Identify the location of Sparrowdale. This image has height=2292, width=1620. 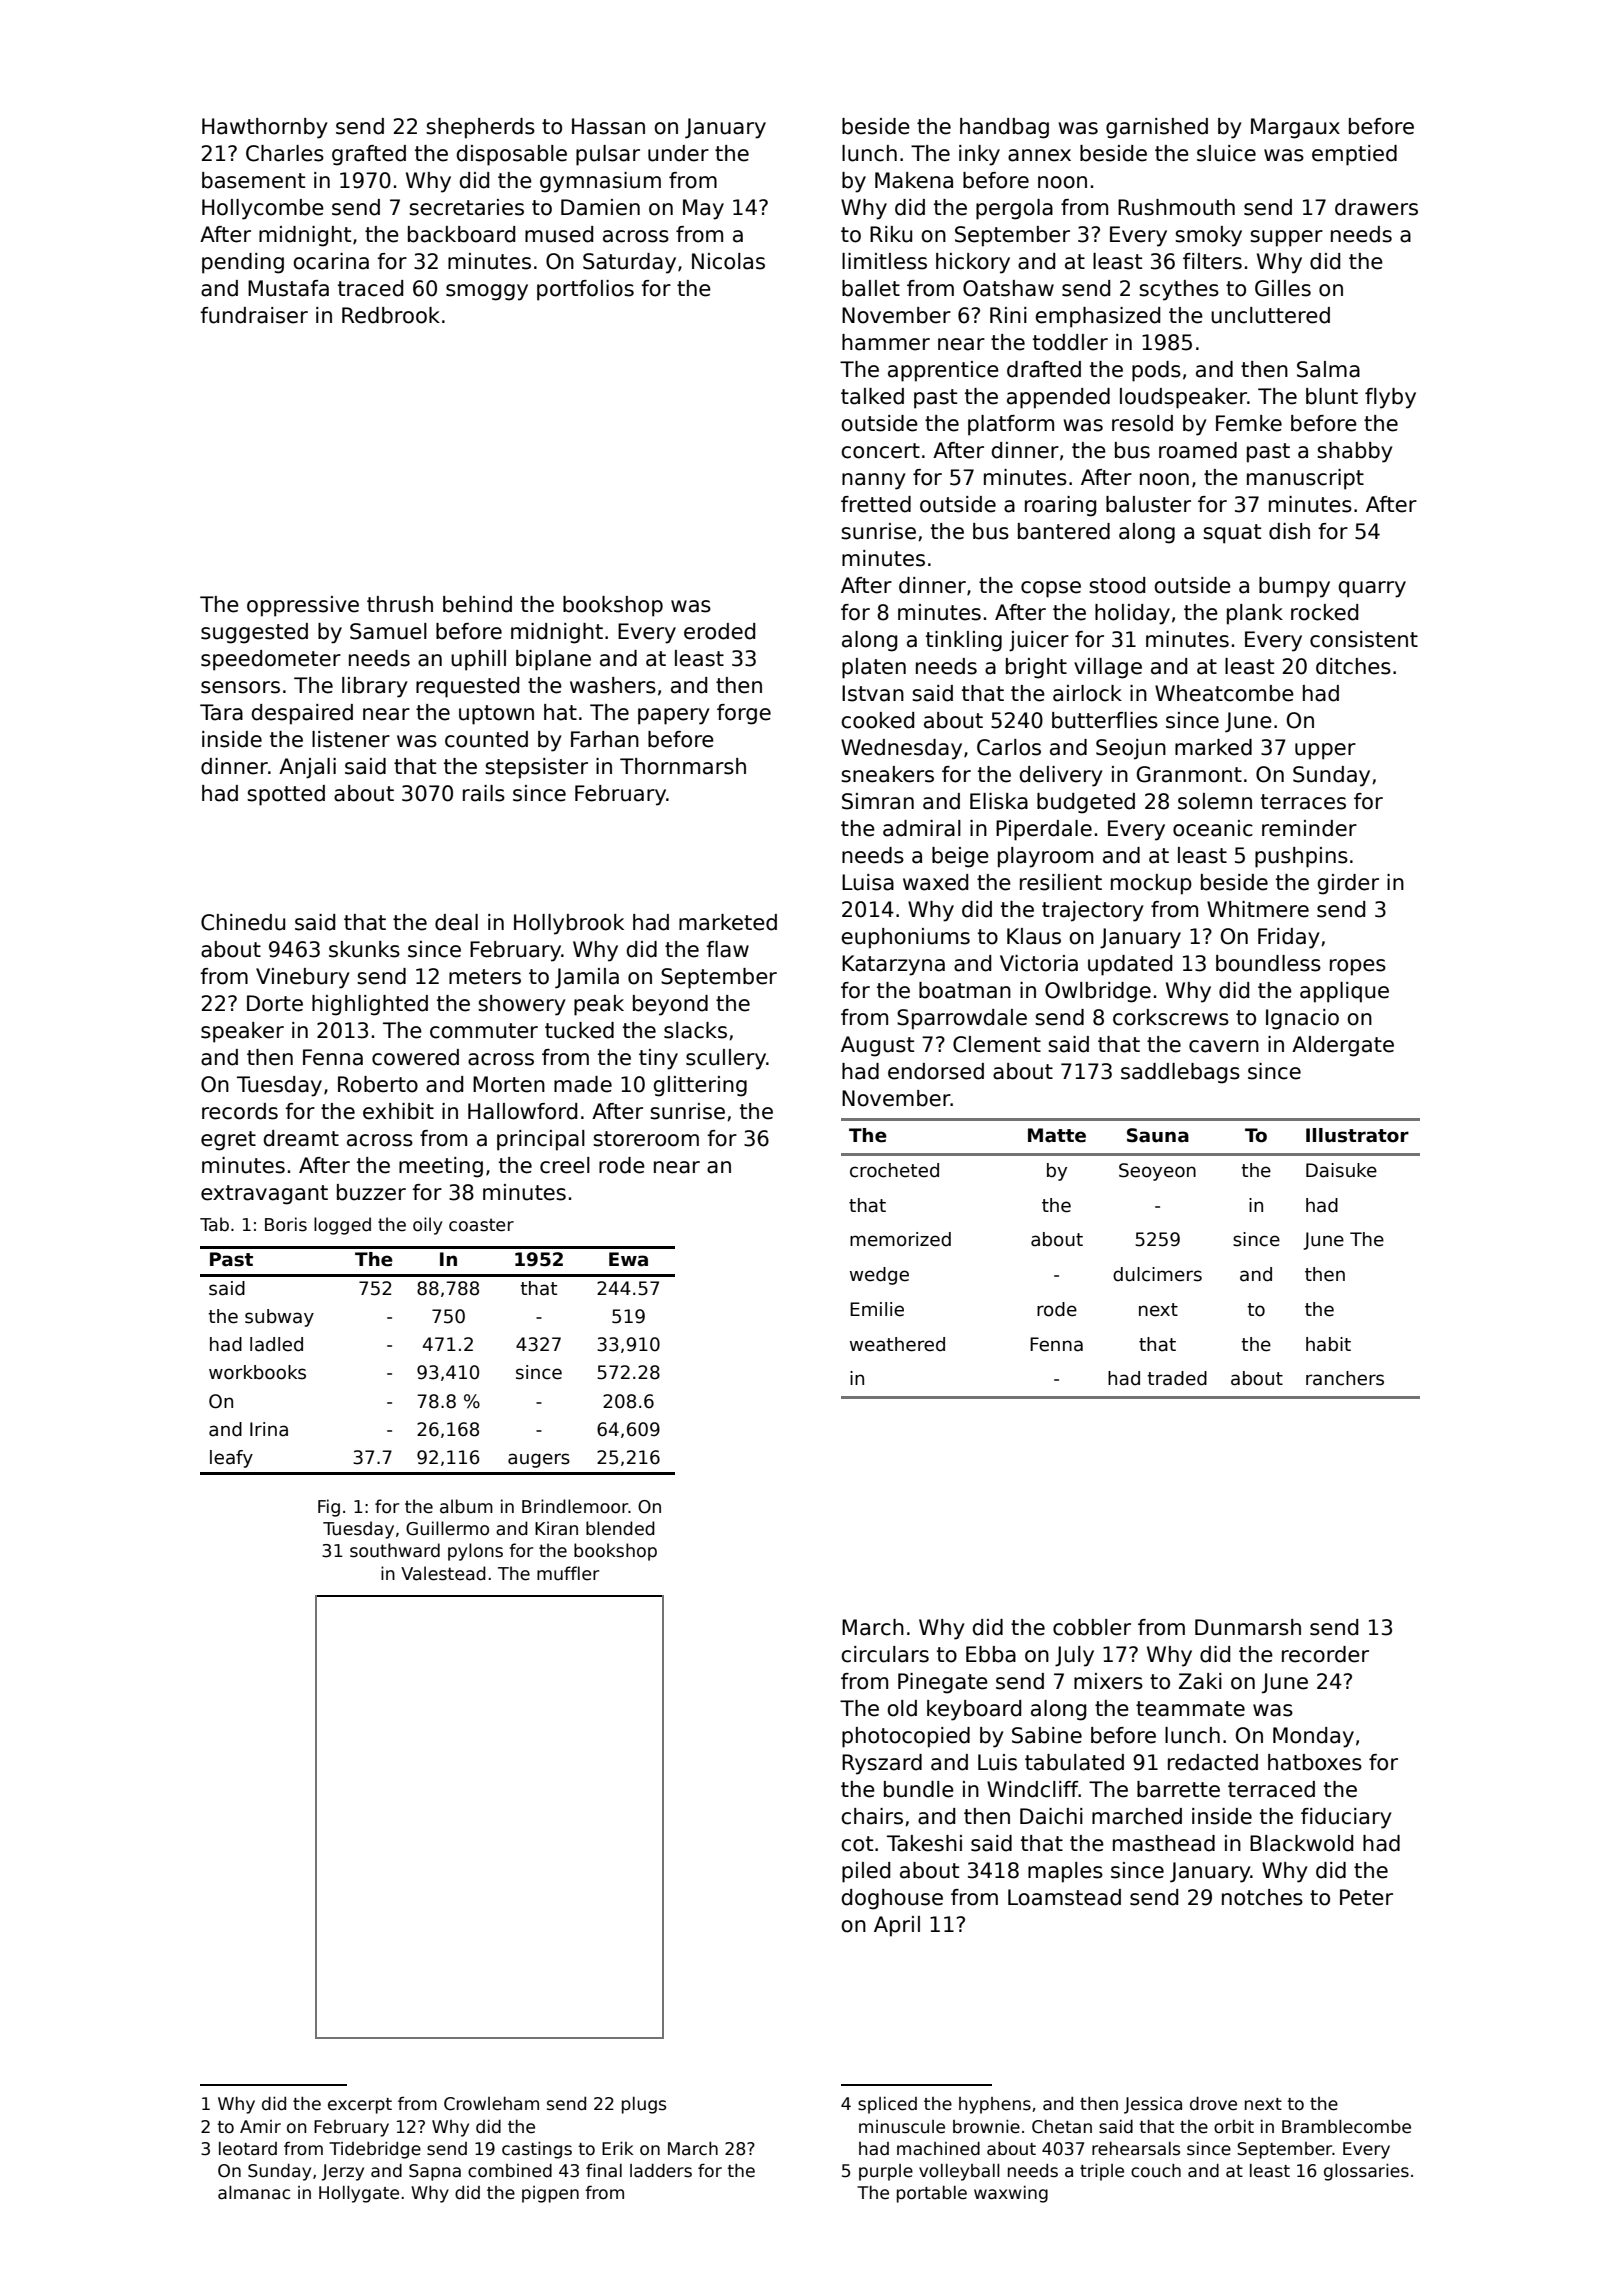
(962, 1019).
